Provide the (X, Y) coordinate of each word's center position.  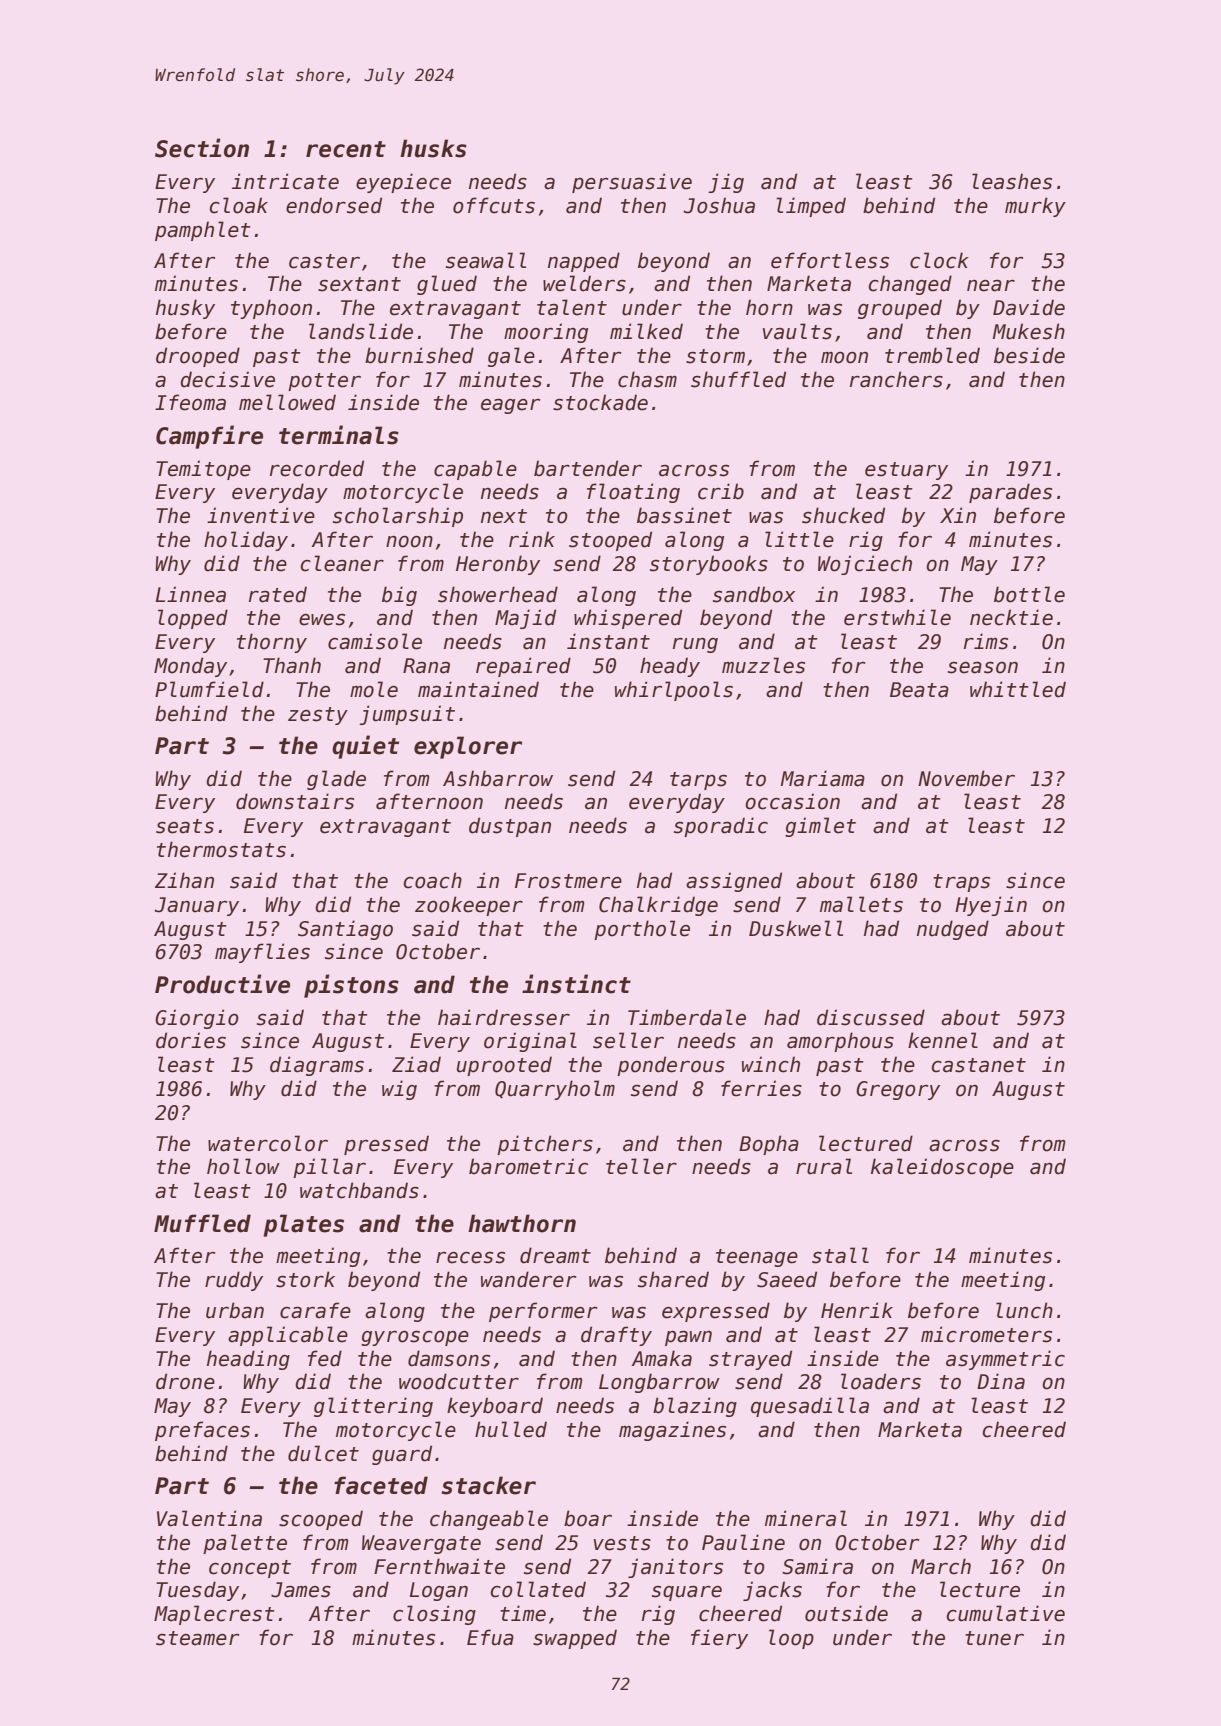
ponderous (671, 1066)
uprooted (504, 1066)
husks (433, 148)
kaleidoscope (942, 1168)
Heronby (498, 565)
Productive (222, 984)
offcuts (494, 205)
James (301, 1590)
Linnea (191, 594)
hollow (243, 1166)
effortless (830, 260)
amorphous (840, 1042)
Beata (919, 690)
